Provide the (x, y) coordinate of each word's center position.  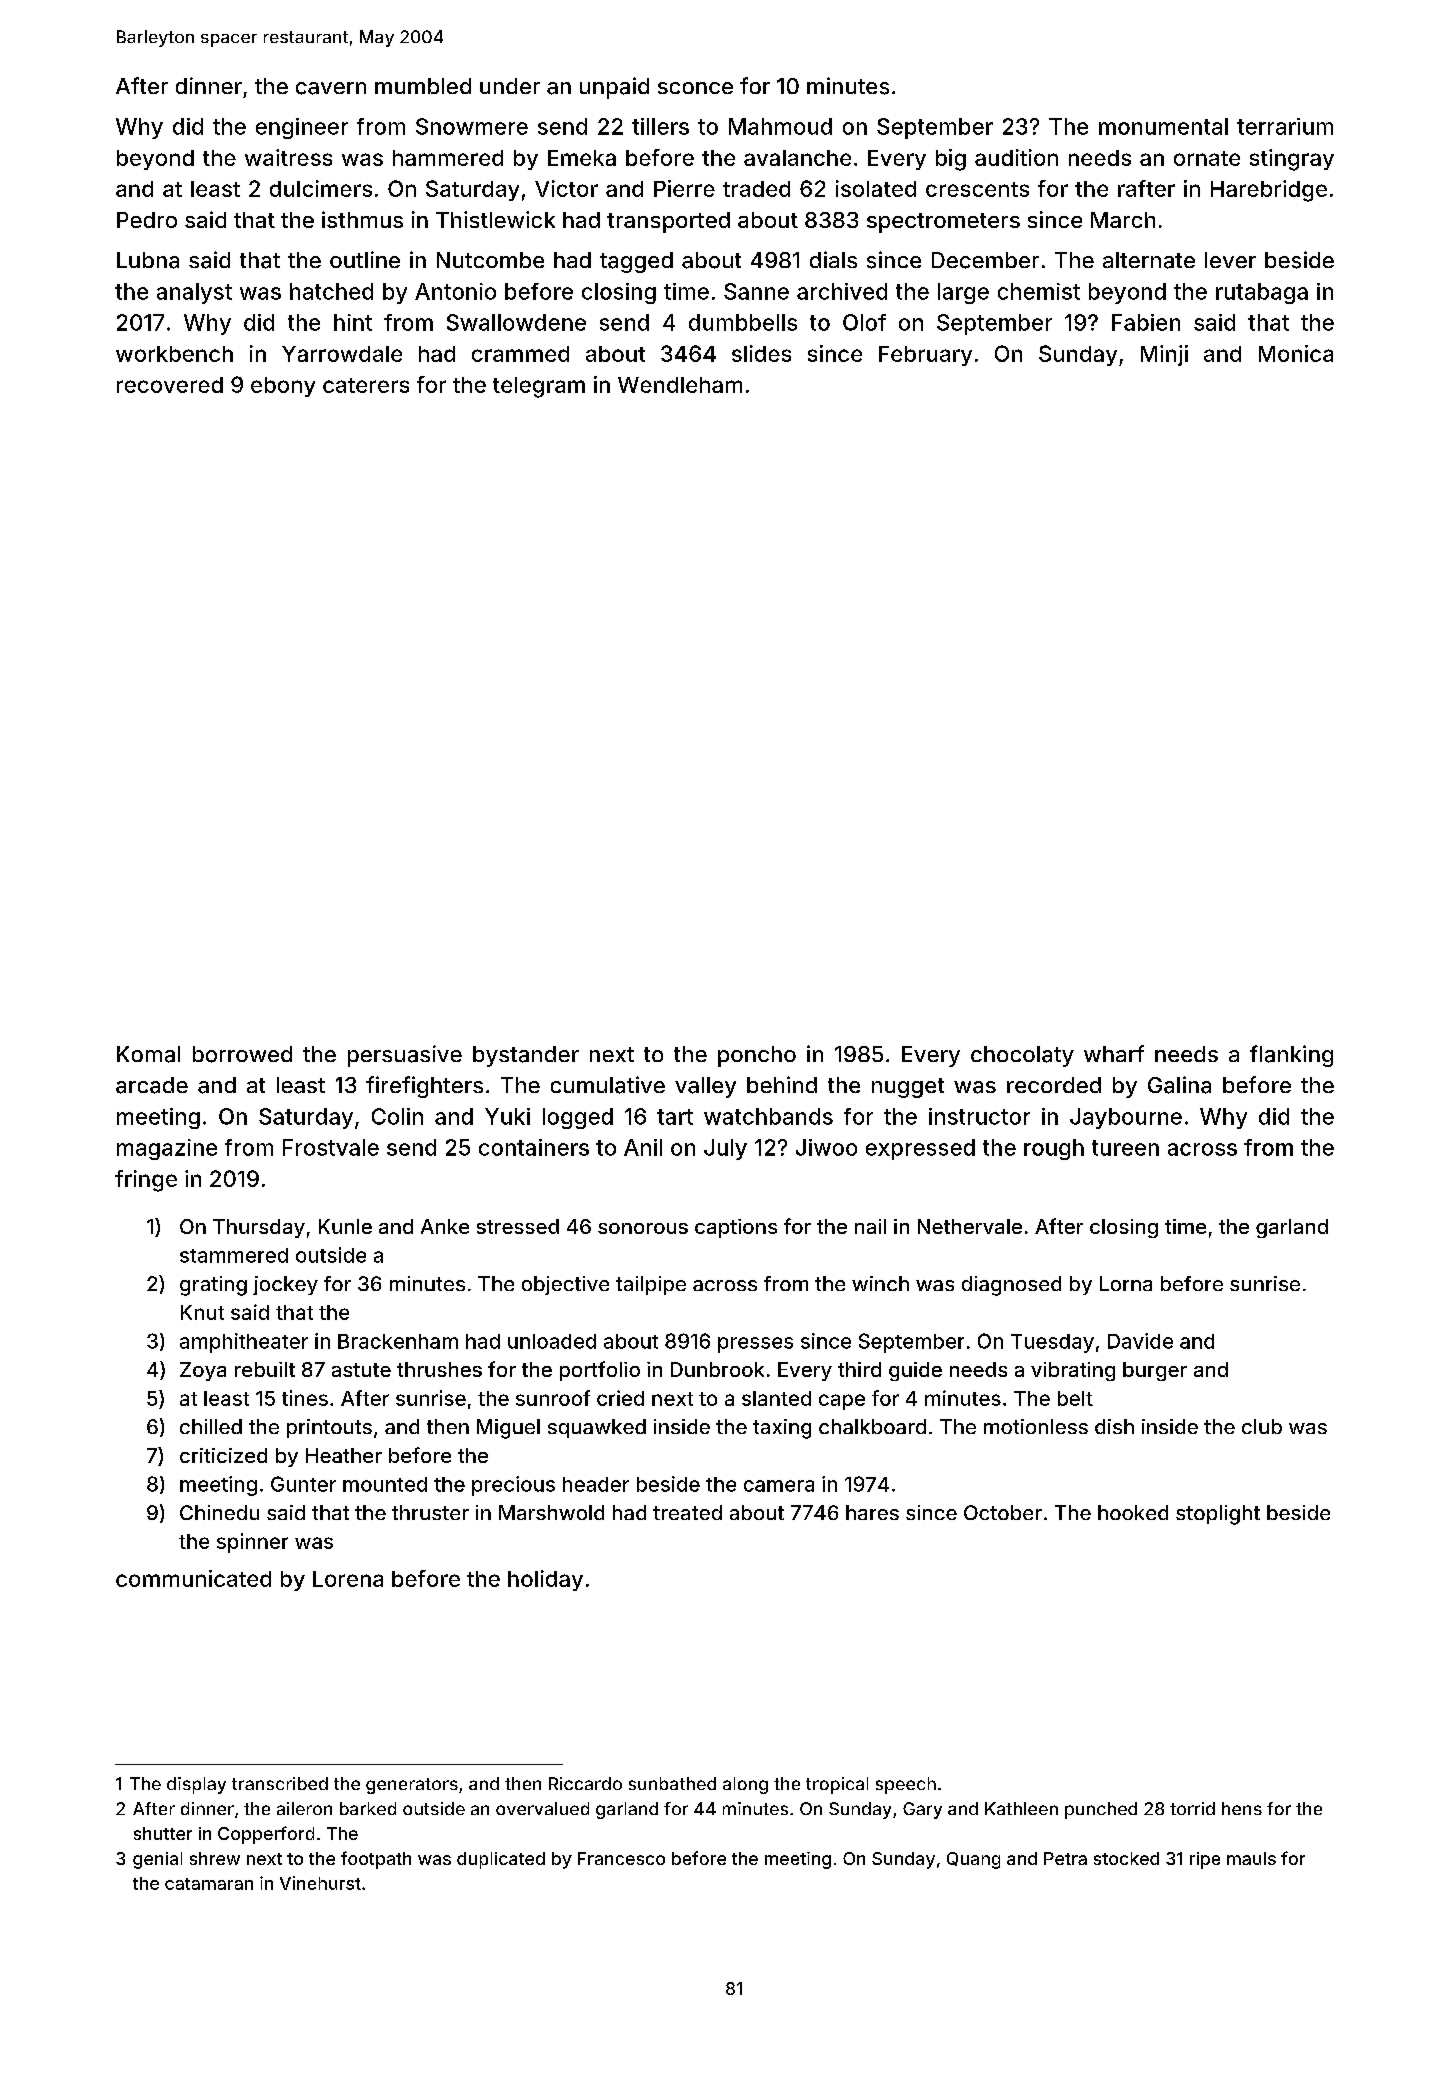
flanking (1291, 1056)
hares (872, 1512)
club (1262, 1426)
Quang (973, 1860)
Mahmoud (780, 126)
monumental (1163, 126)
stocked (1126, 1858)
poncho (757, 1056)
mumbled (423, 86)
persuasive (405, 1056)
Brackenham (398, 1341)
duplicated (501, 1860)
